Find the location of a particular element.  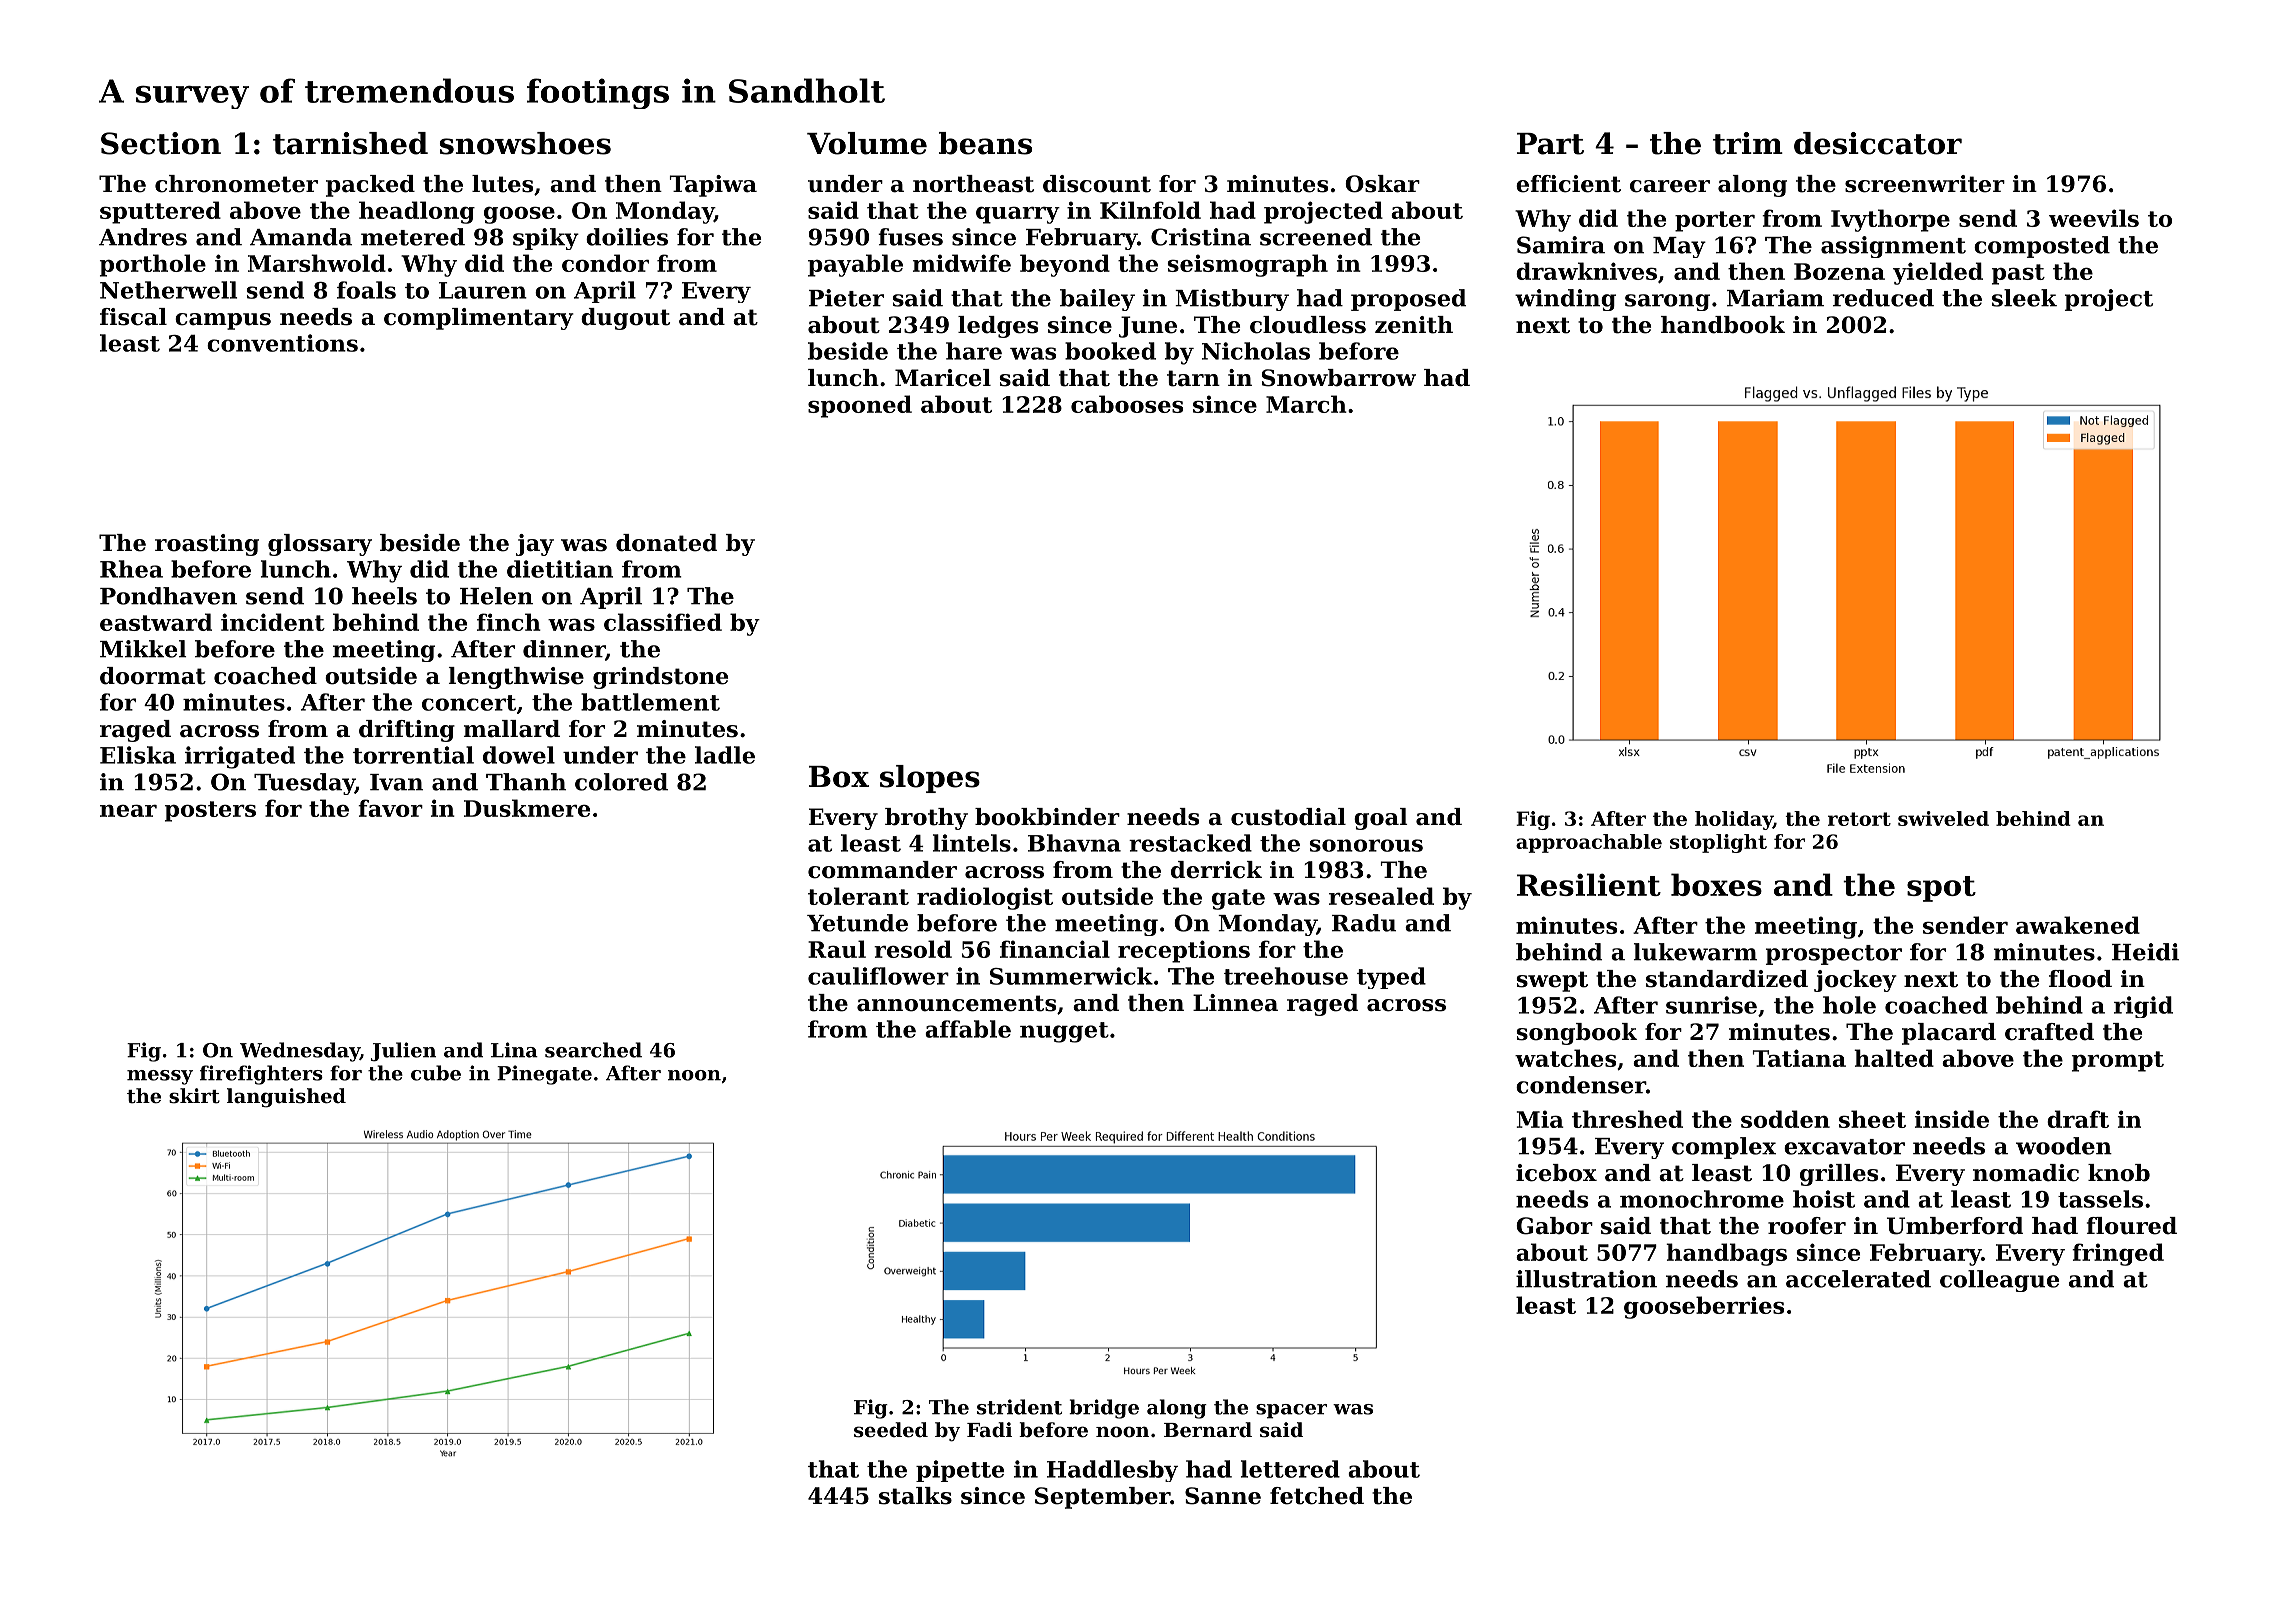

cabooses is located at coordinates (1127, 404).
